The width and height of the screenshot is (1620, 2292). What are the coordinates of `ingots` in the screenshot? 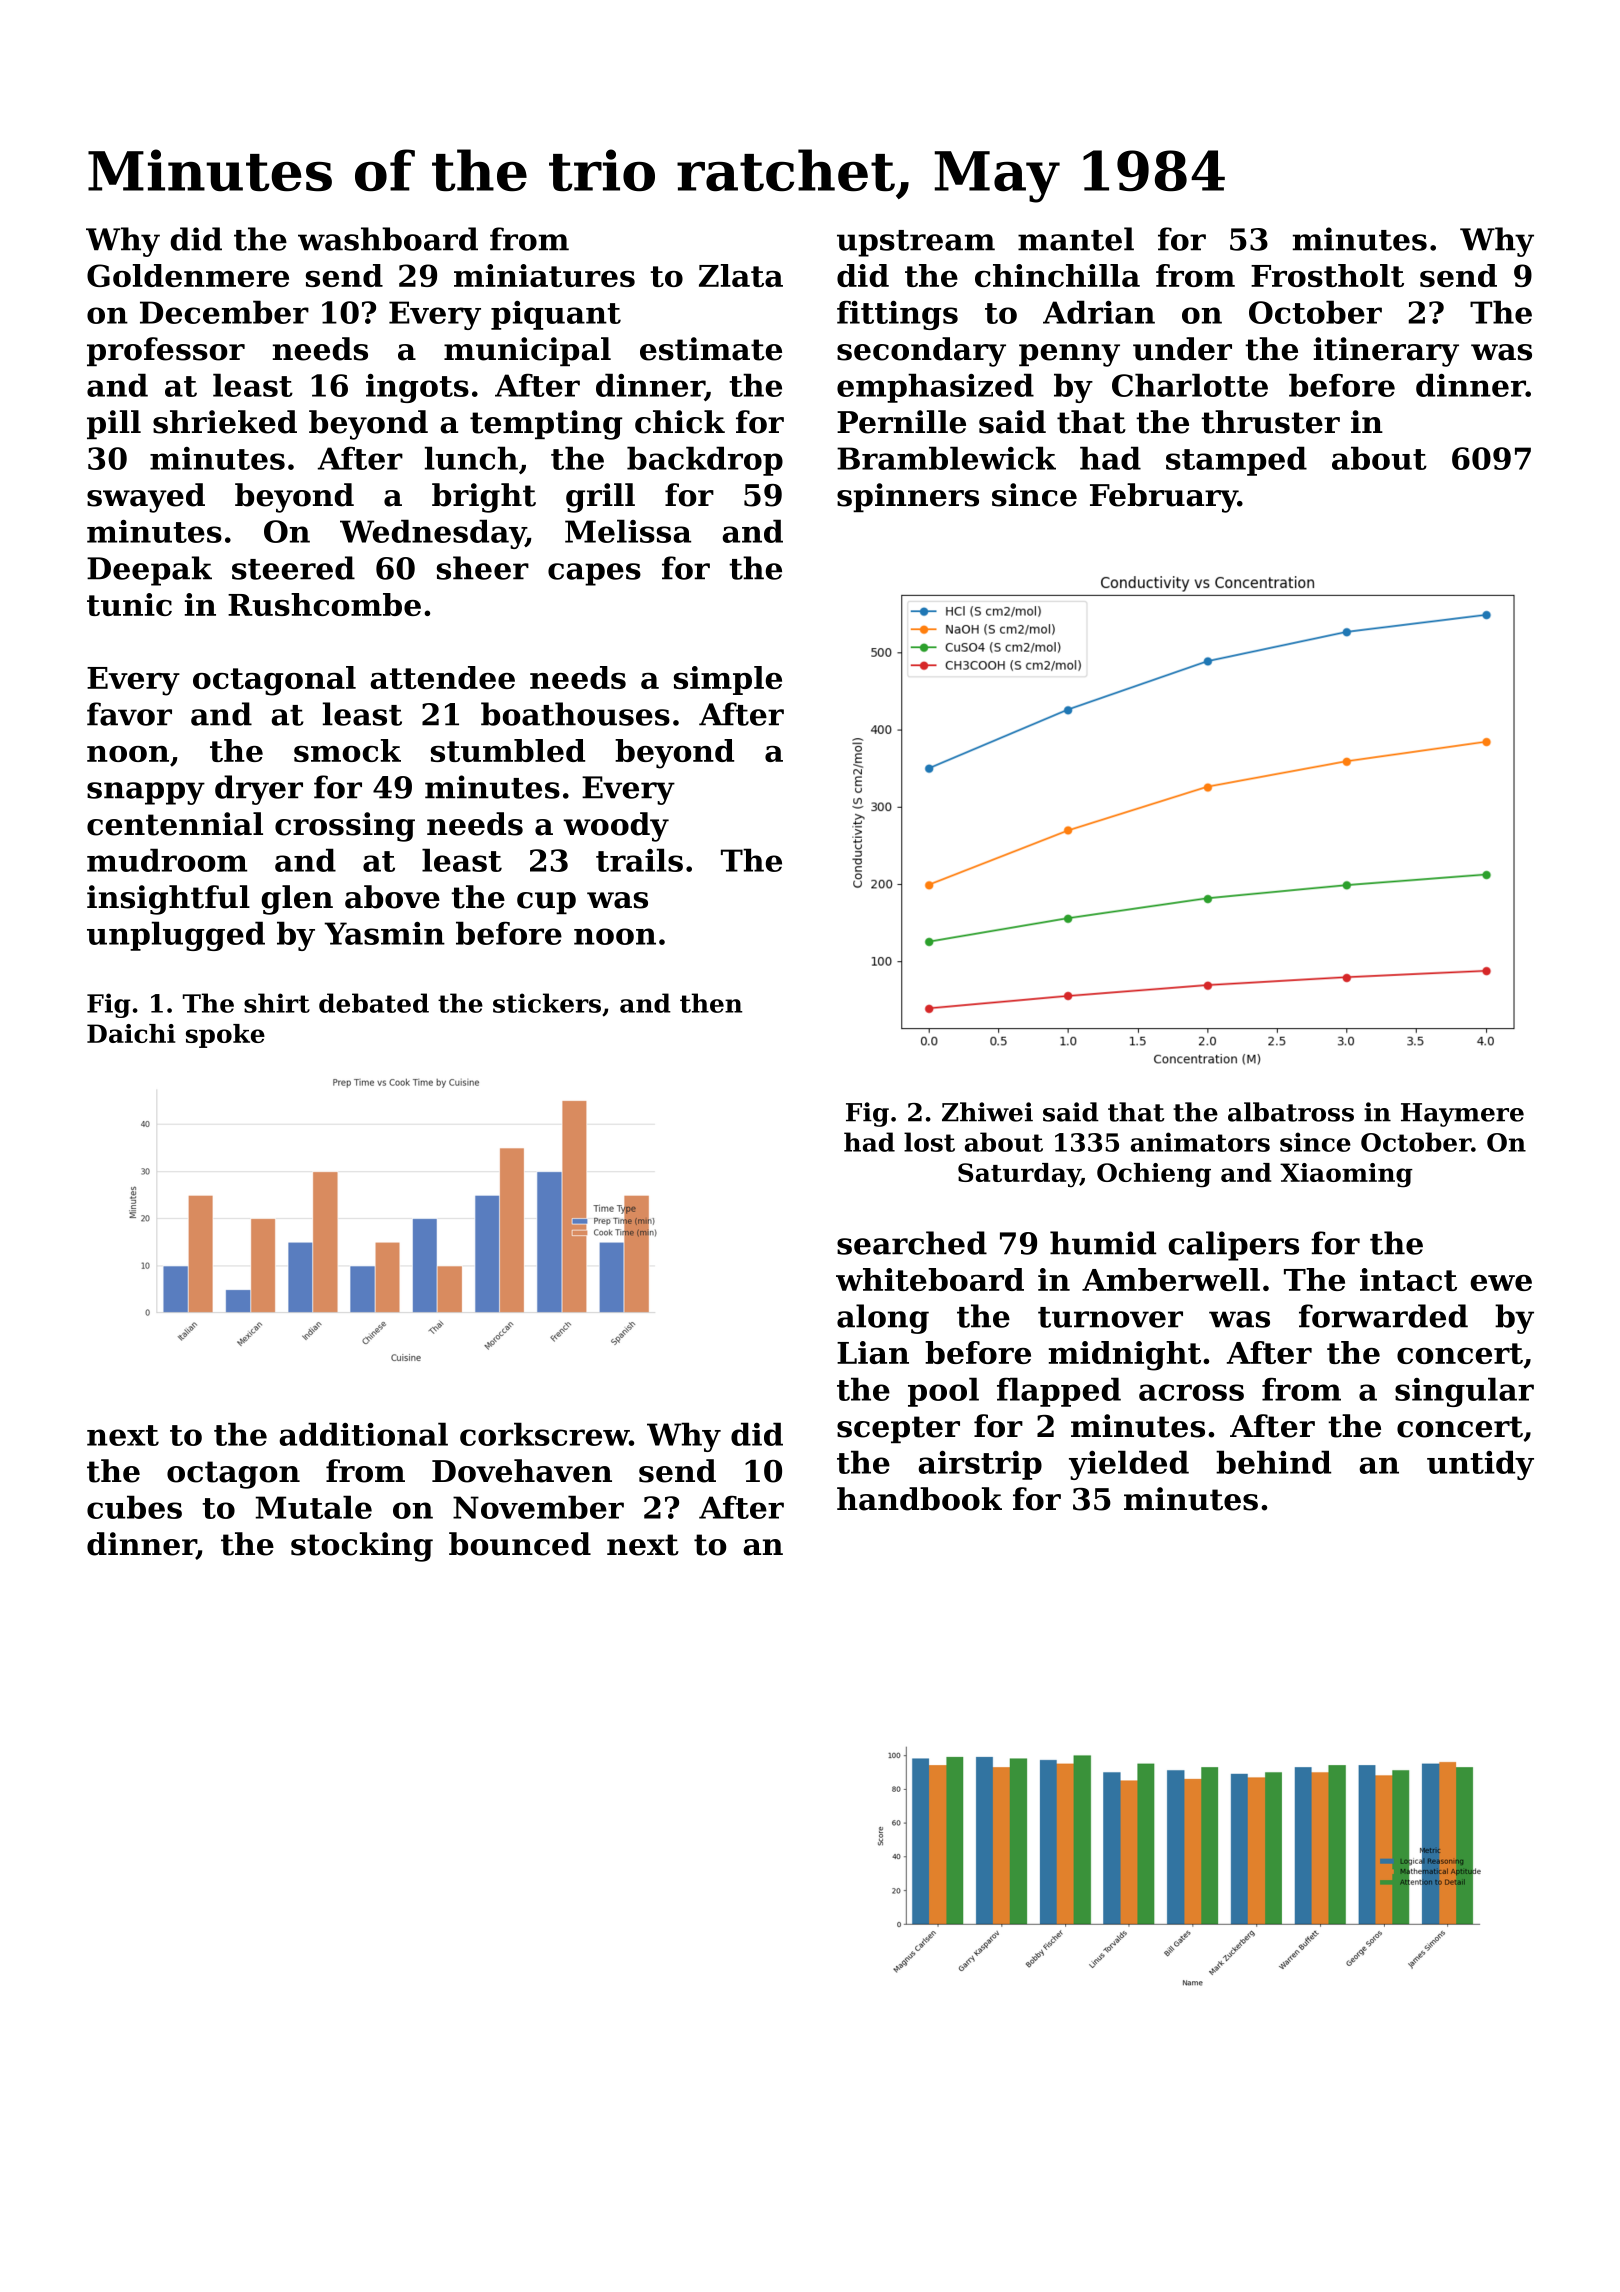 It's located at (417, 388).
